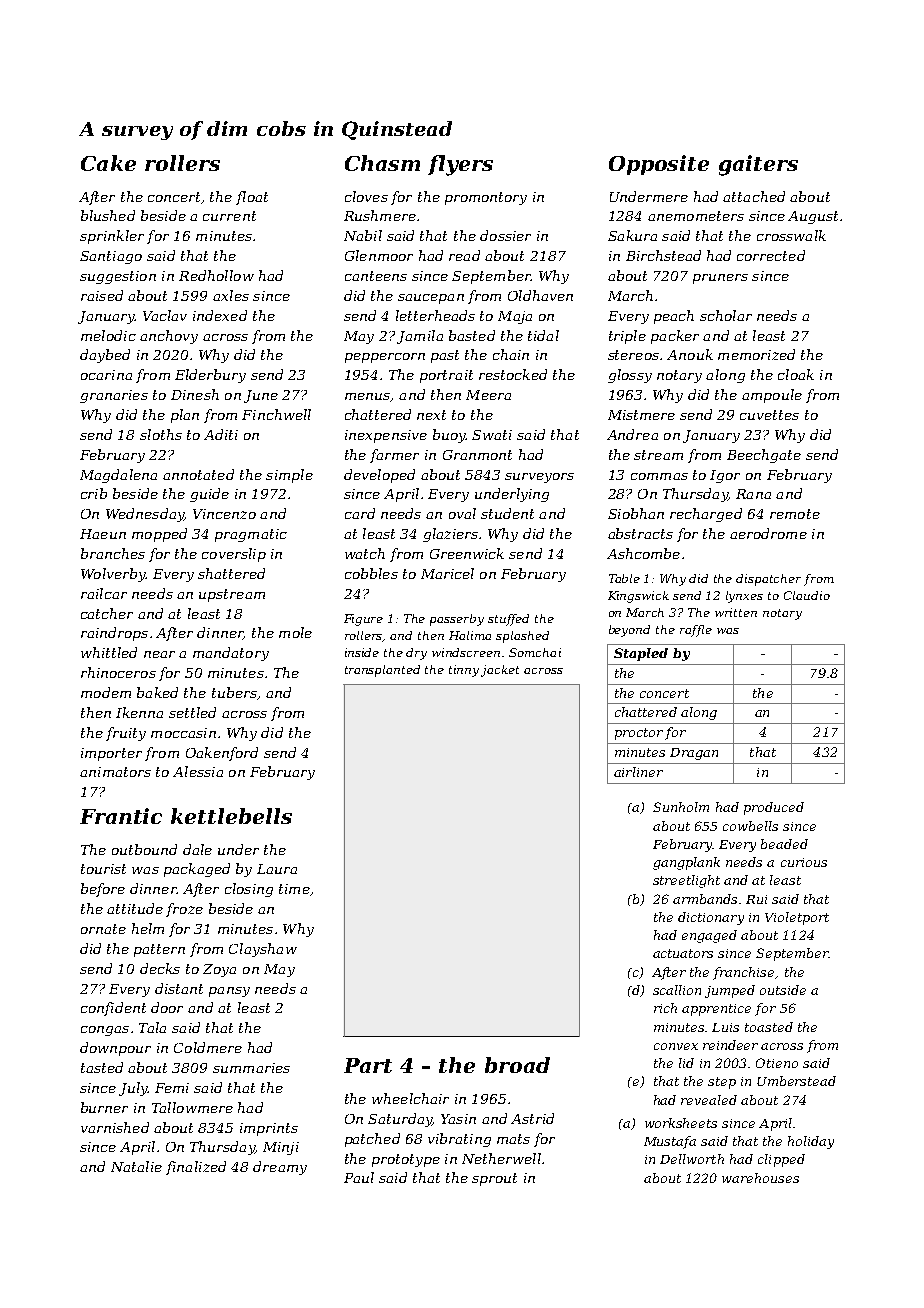 The width and height of the screenshot is (924, 1308). What do you see at coordinates (108, 215) in the screenshot?
I see `blushed` at bounding box center [108, 215].
